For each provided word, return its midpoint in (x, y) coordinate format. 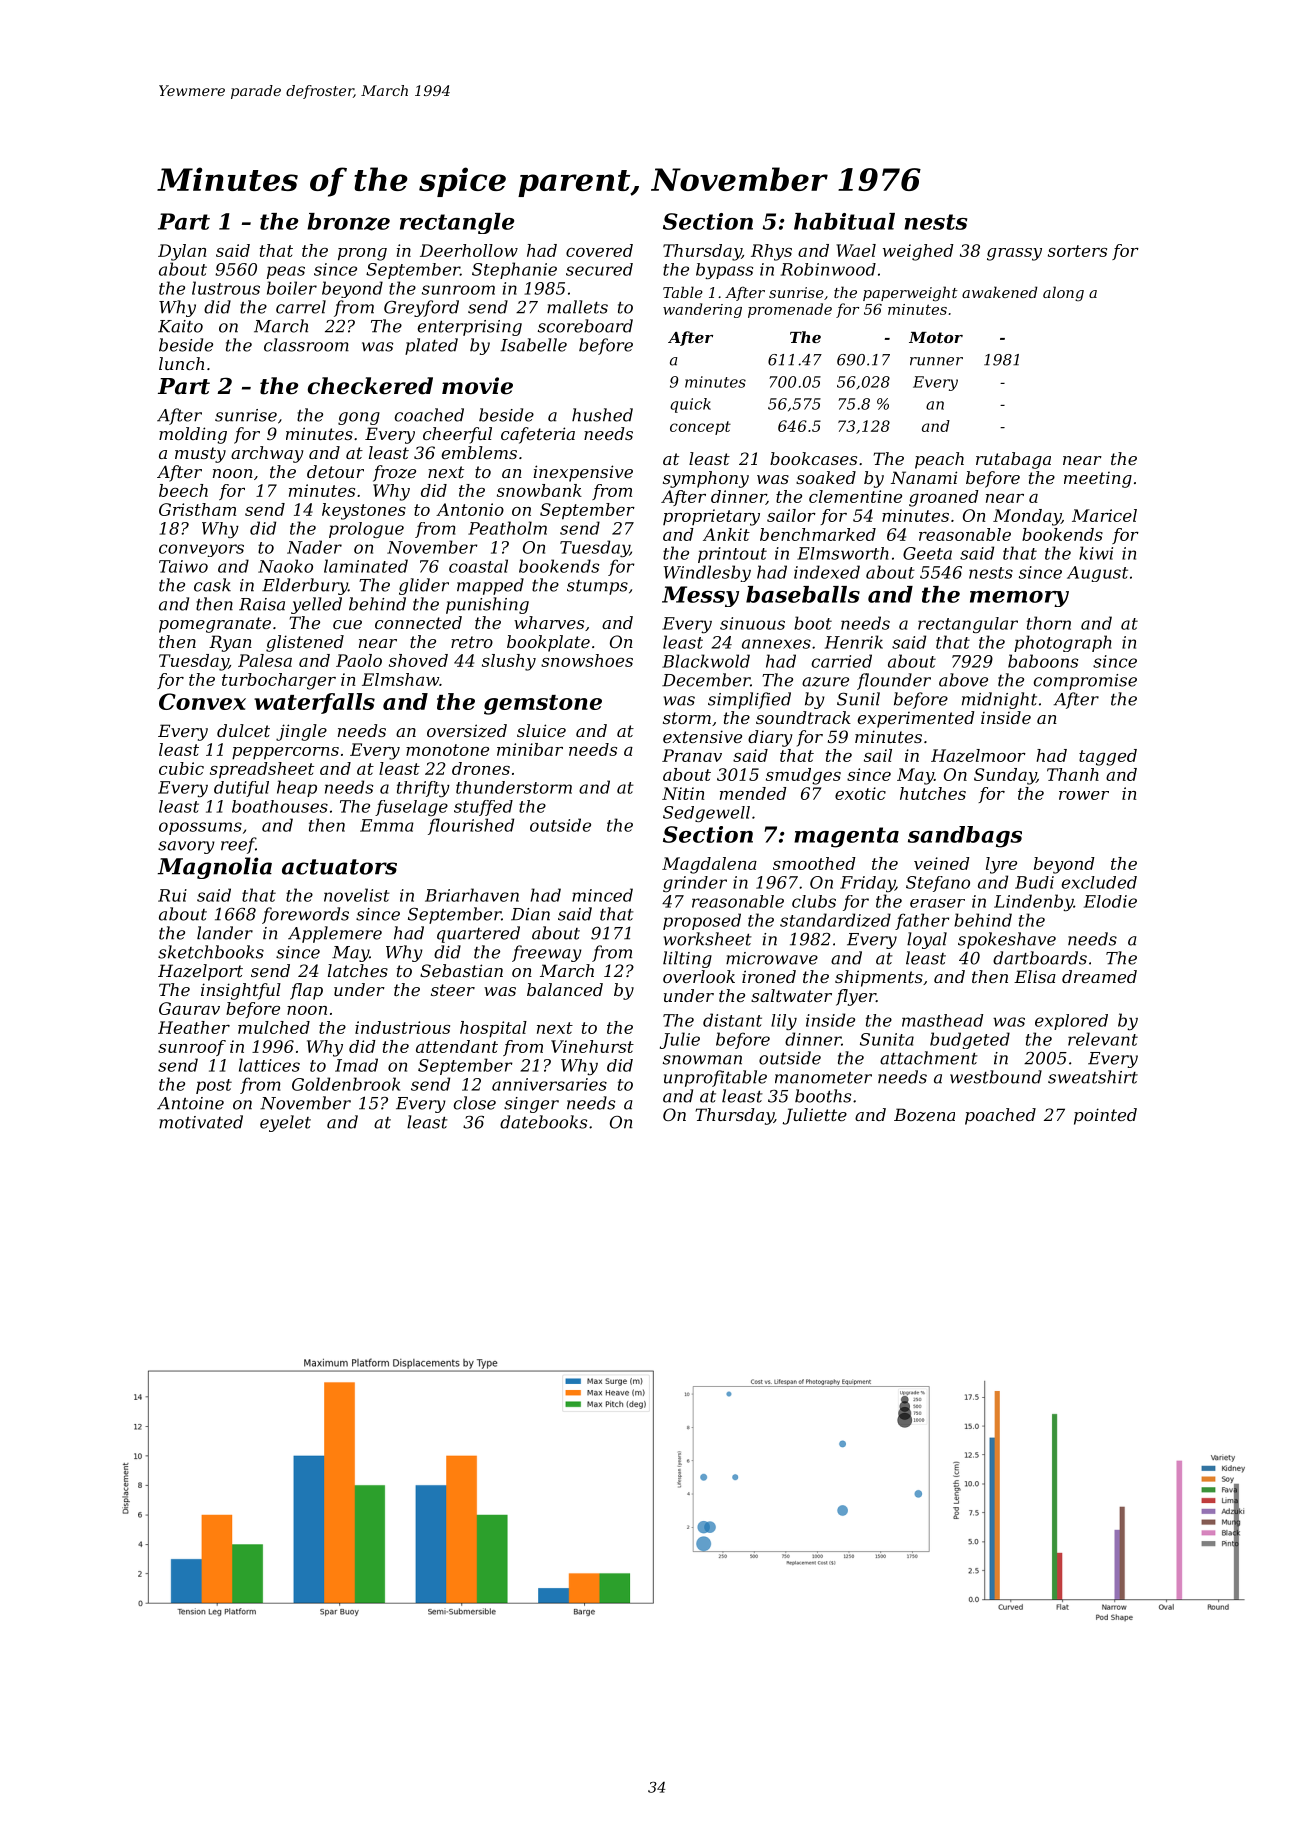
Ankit (726, 534)
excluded (1099, 882)
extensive (702, 736)
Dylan (182, 252)
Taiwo (183, 566)
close (475, 1103)
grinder (695, 884)
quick (690, 405)
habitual (844, 221)
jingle (301, 732)
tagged (1108, 757)
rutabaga (1013, 460)
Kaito (180, 326)
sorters (1077, 251)
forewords (305, 915)
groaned (944, 498)
